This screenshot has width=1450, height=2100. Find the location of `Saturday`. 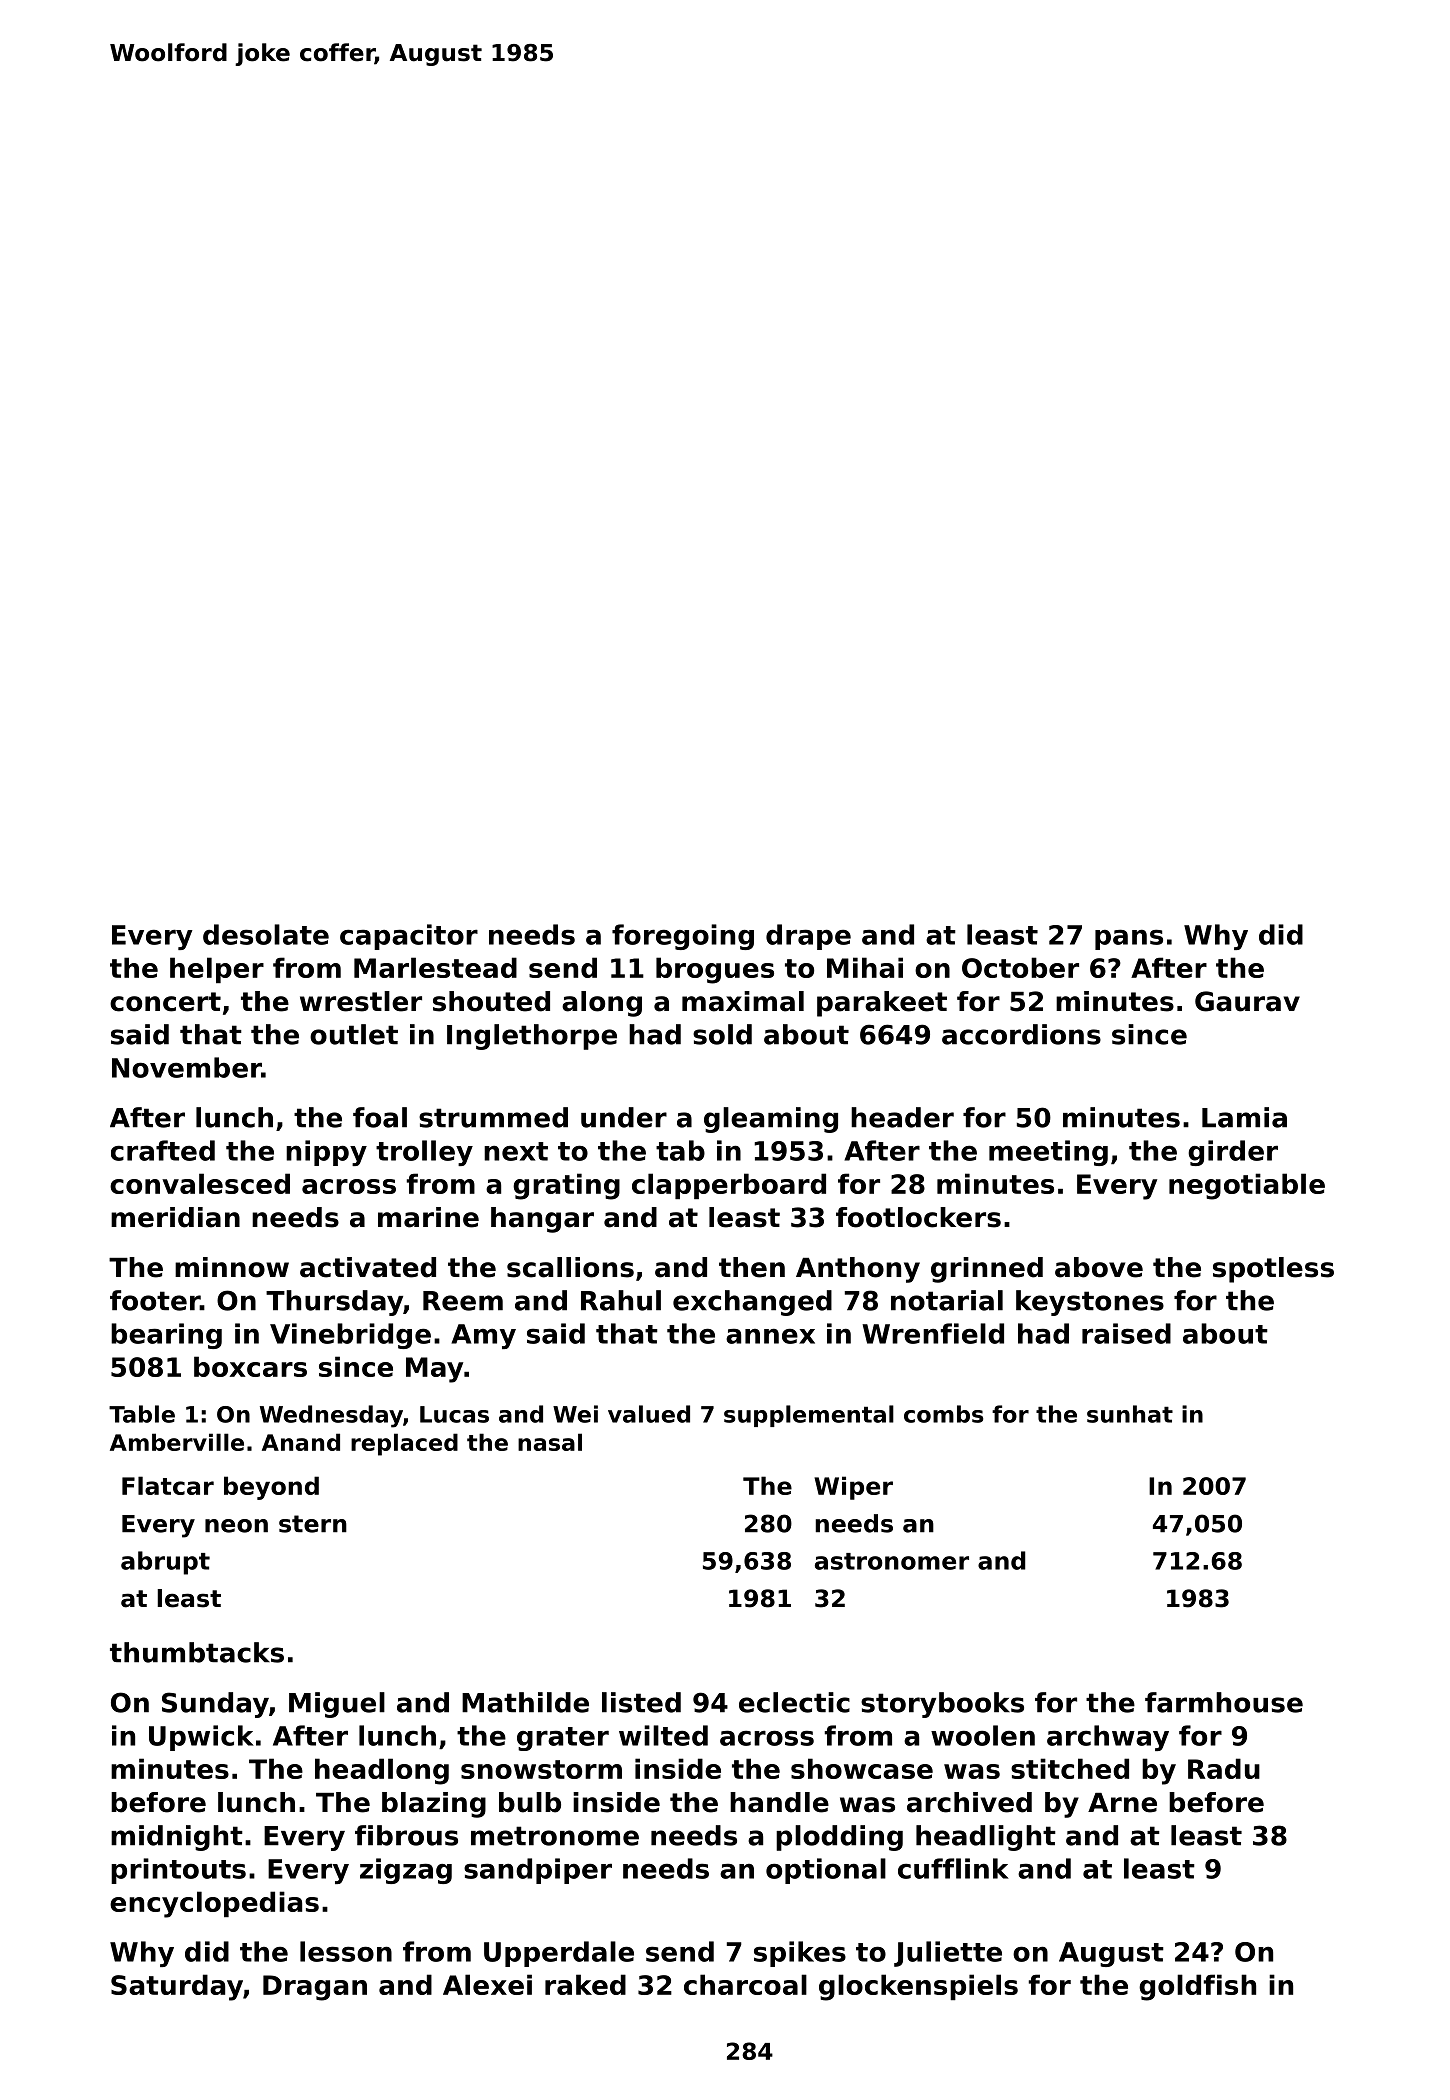

Saturday is located at coordinates (177, 1987).
